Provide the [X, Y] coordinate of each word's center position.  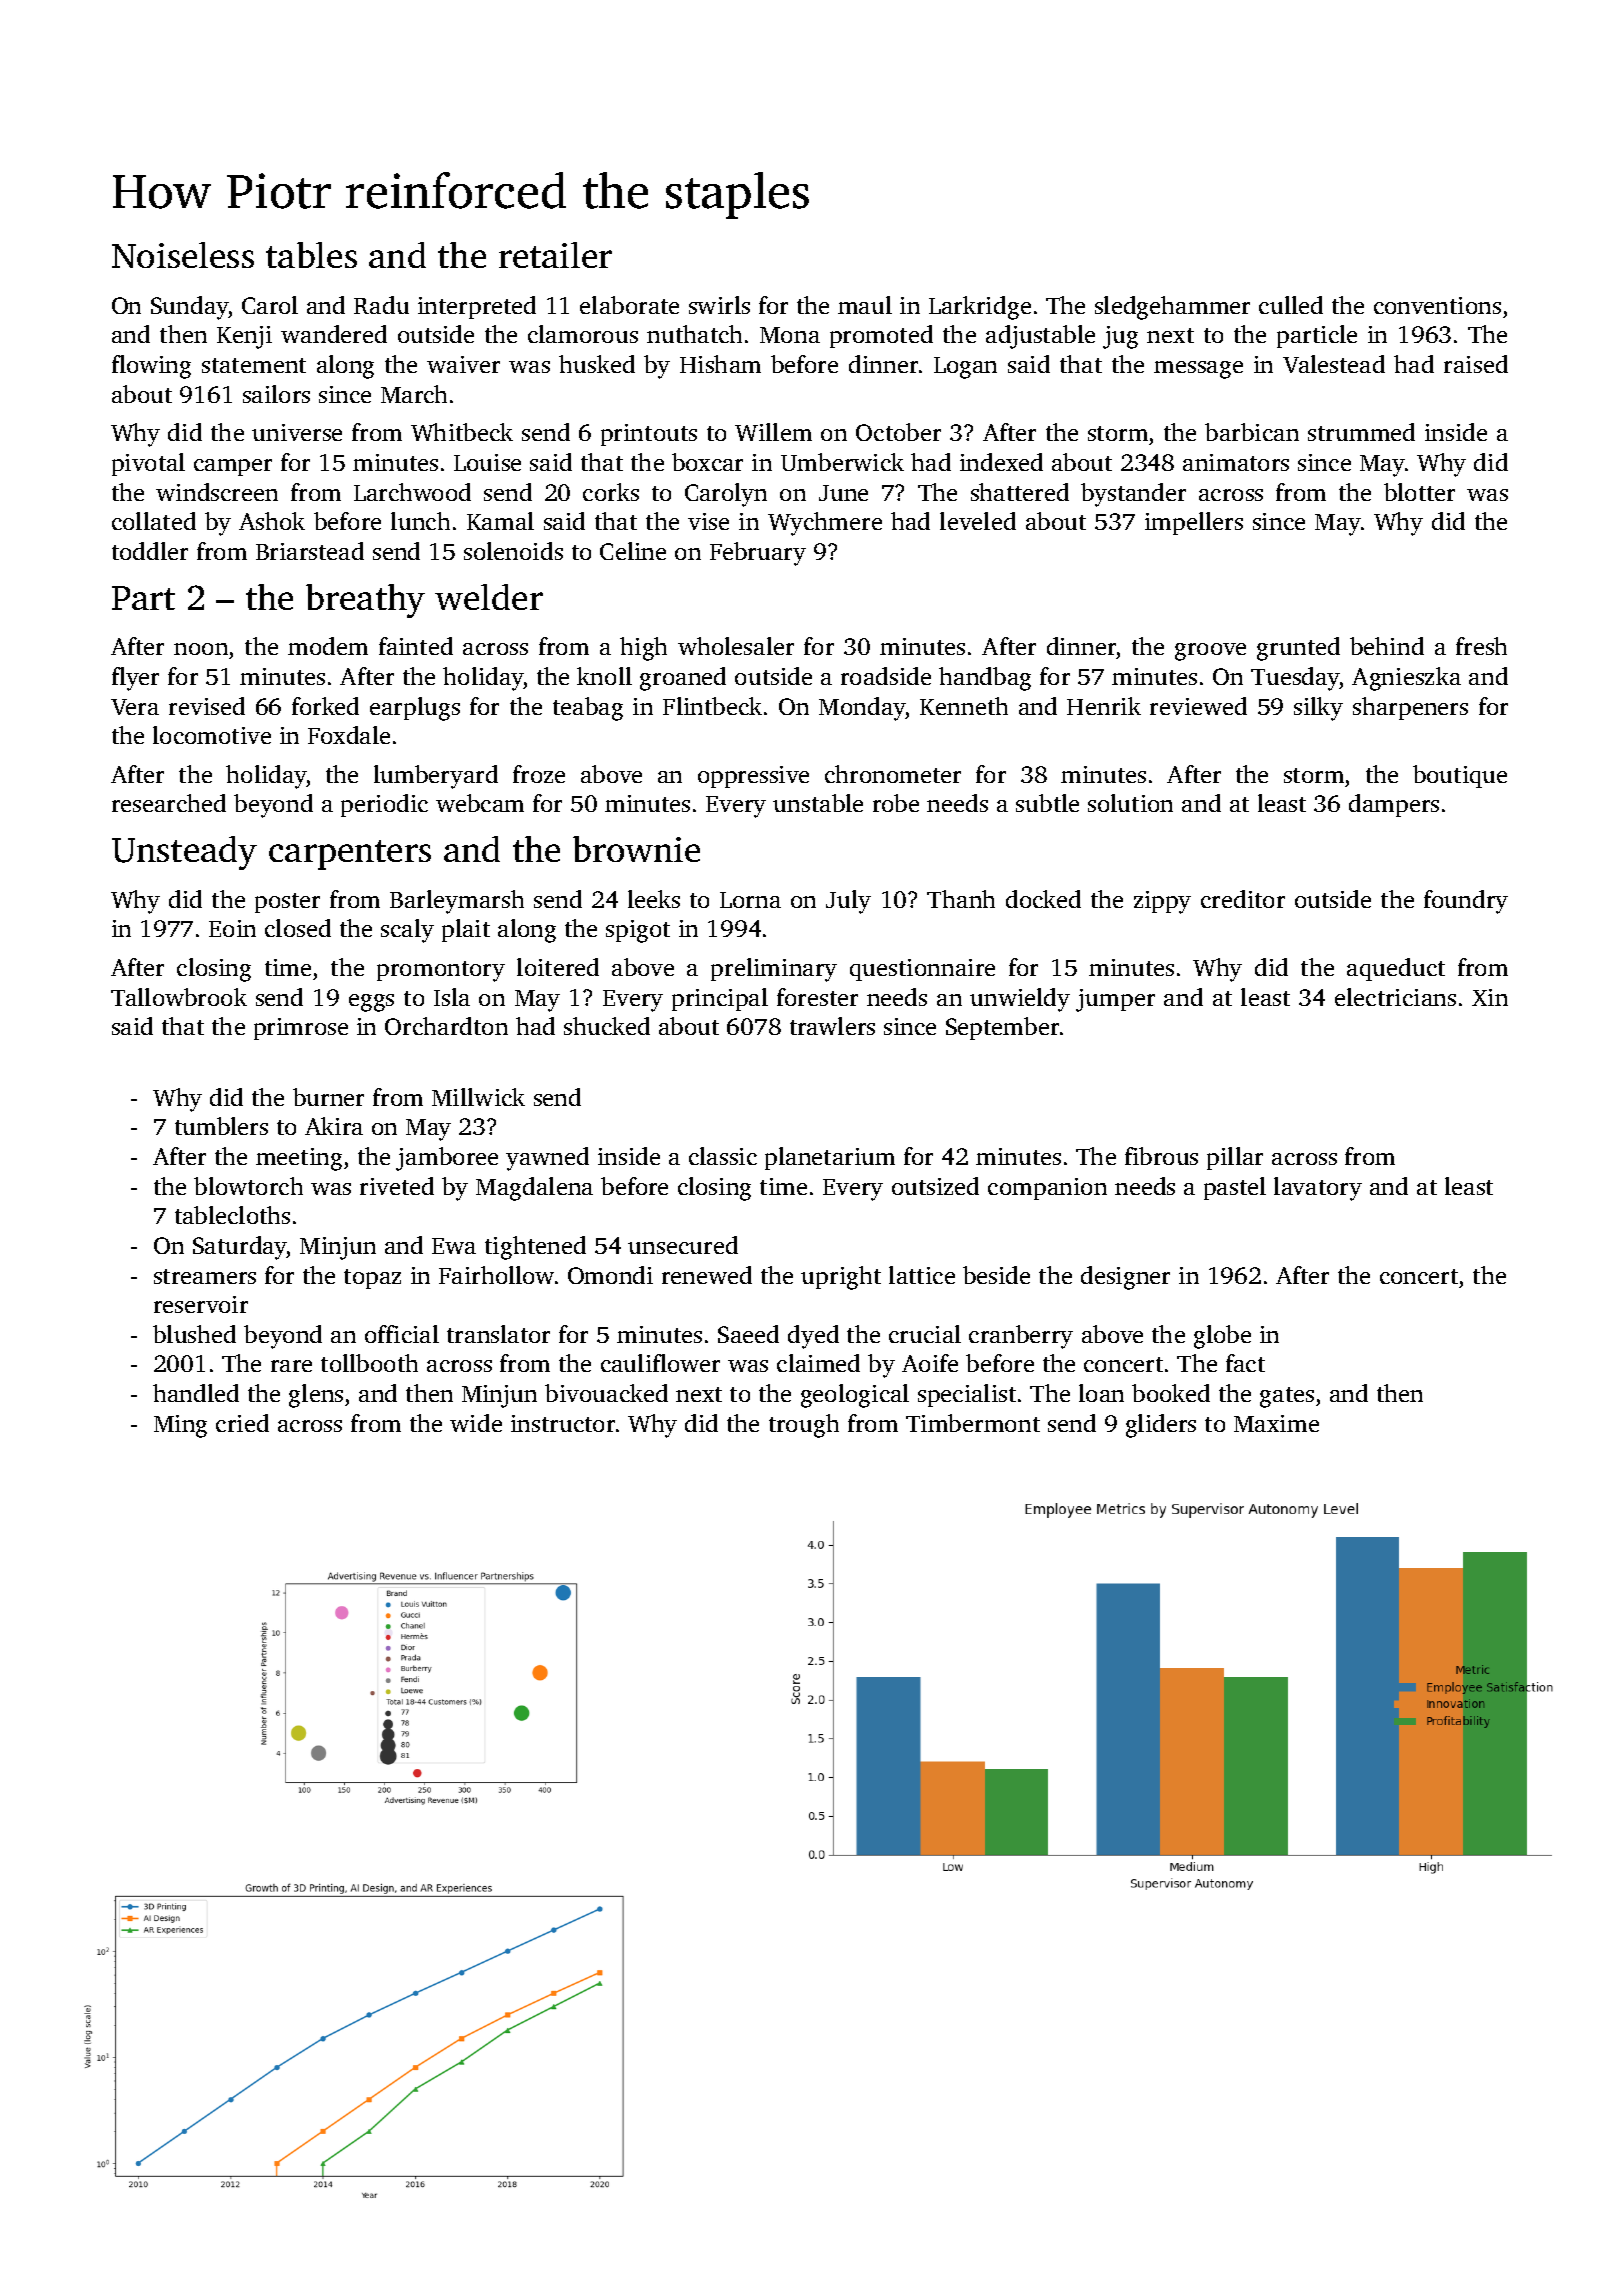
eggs [371, 1003]
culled [1291, 305]
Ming [180, 1426]
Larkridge [980, 308]
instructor [563, 1423]
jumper [1115, 1000]
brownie [636, 849]
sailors [276, 394]
